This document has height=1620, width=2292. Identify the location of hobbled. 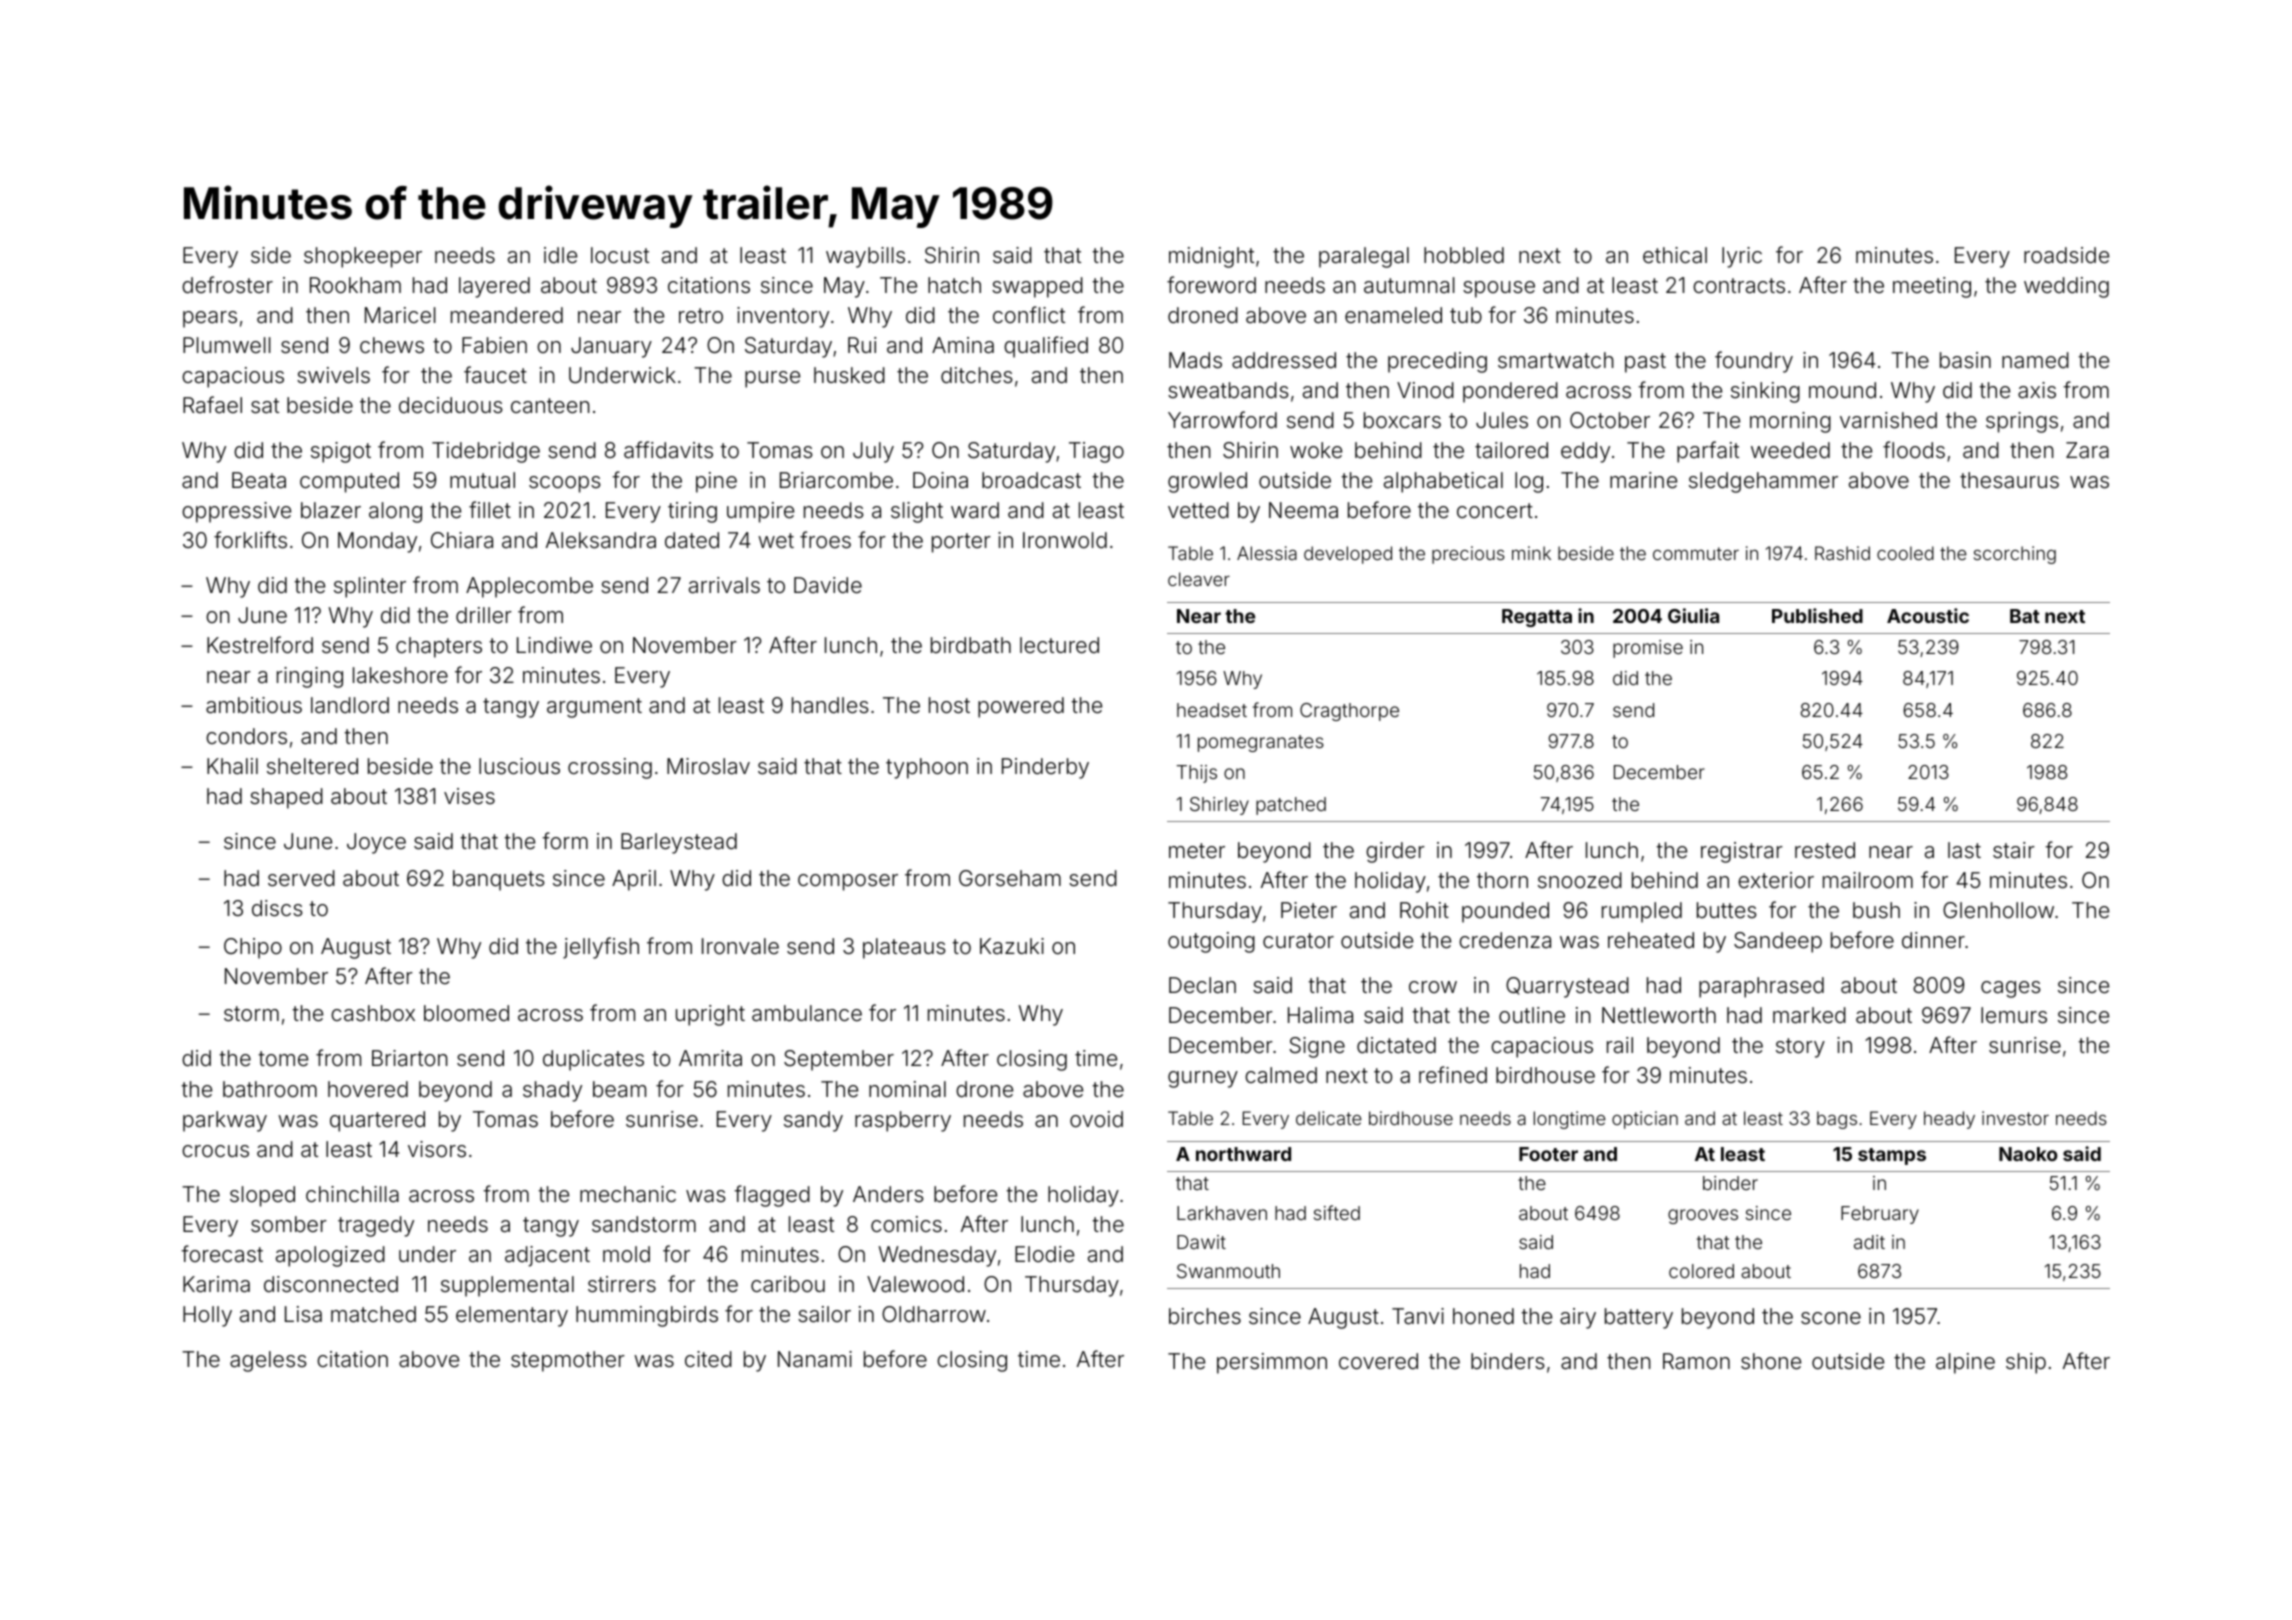
(1464, 255).
